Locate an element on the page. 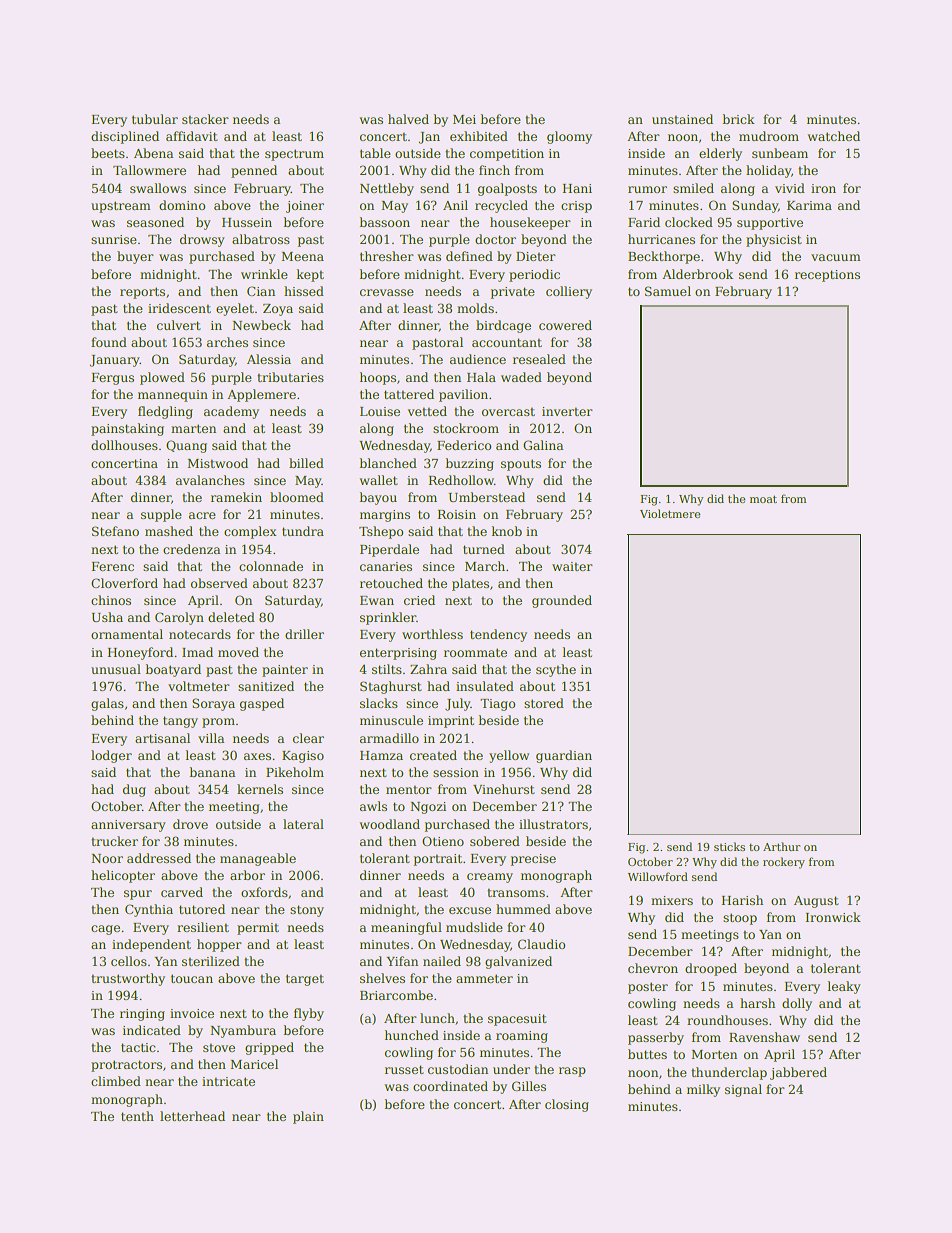  March is located at coordinates (485, 566).
